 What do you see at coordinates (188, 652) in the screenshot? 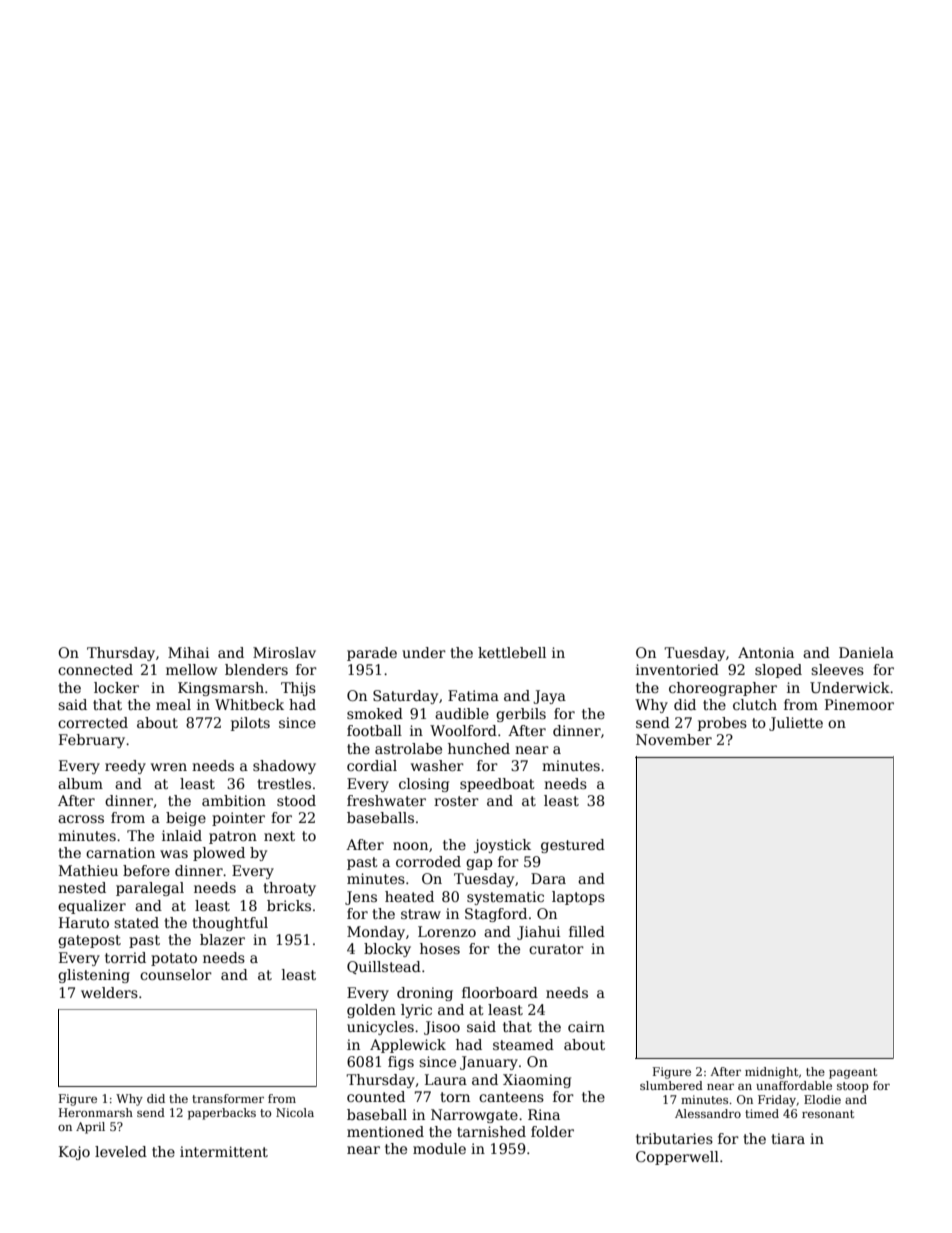
I see `Mihai` at bounding box center [188, 652].
